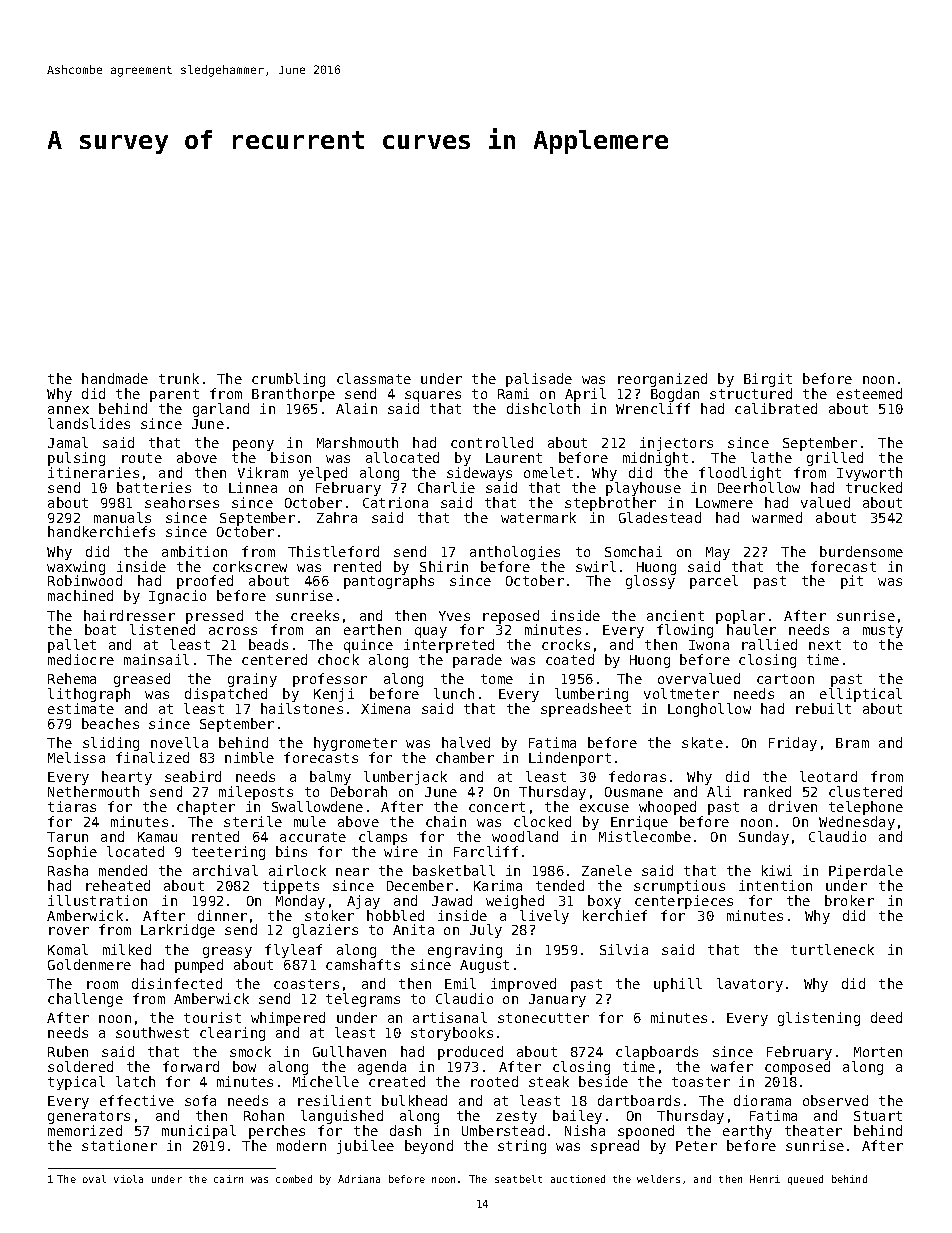 The image size is (952, 1233). I want to click on boxy, so click(604, 902).
